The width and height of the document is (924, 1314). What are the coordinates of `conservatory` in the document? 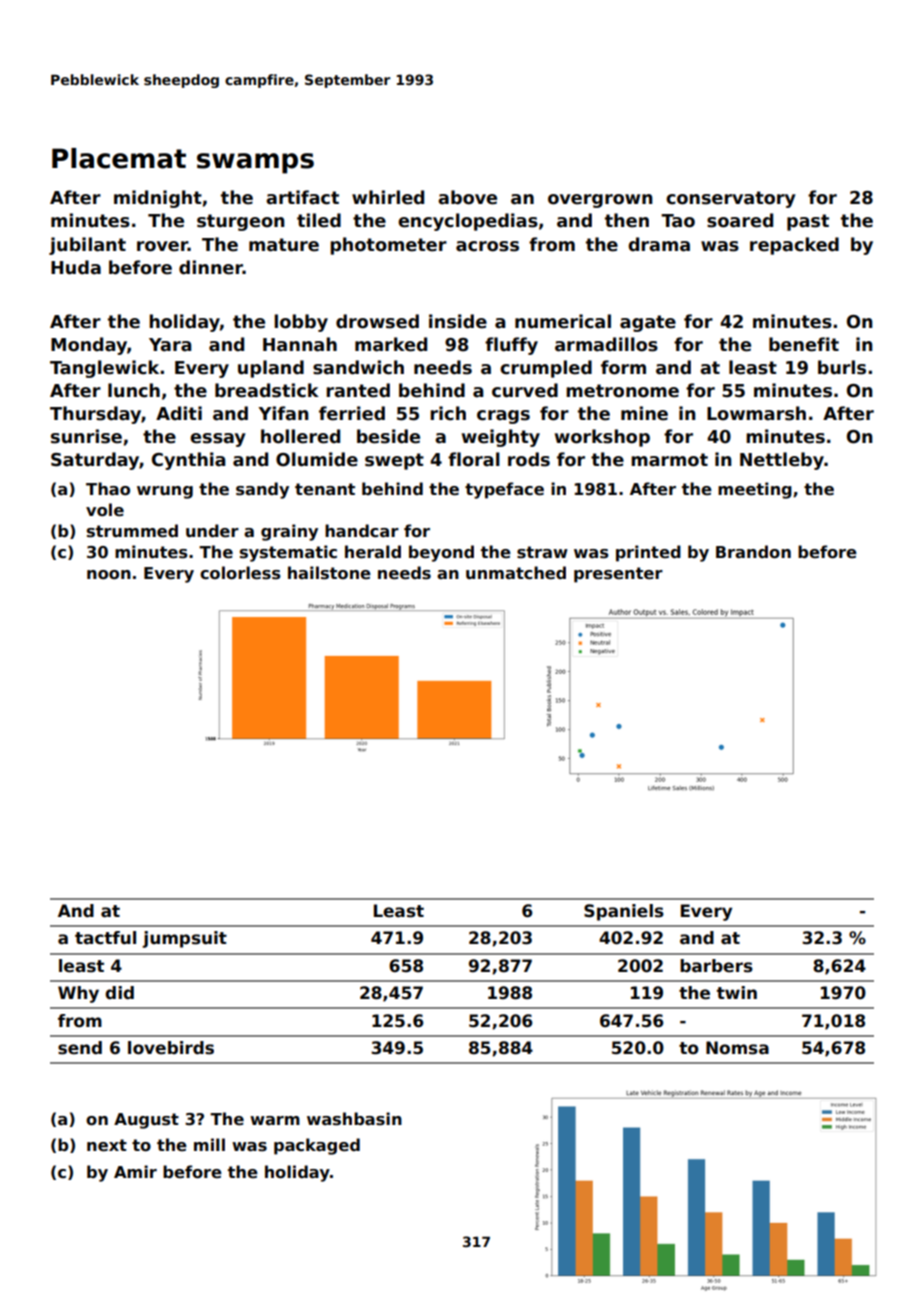 It's located at (731, 199).
